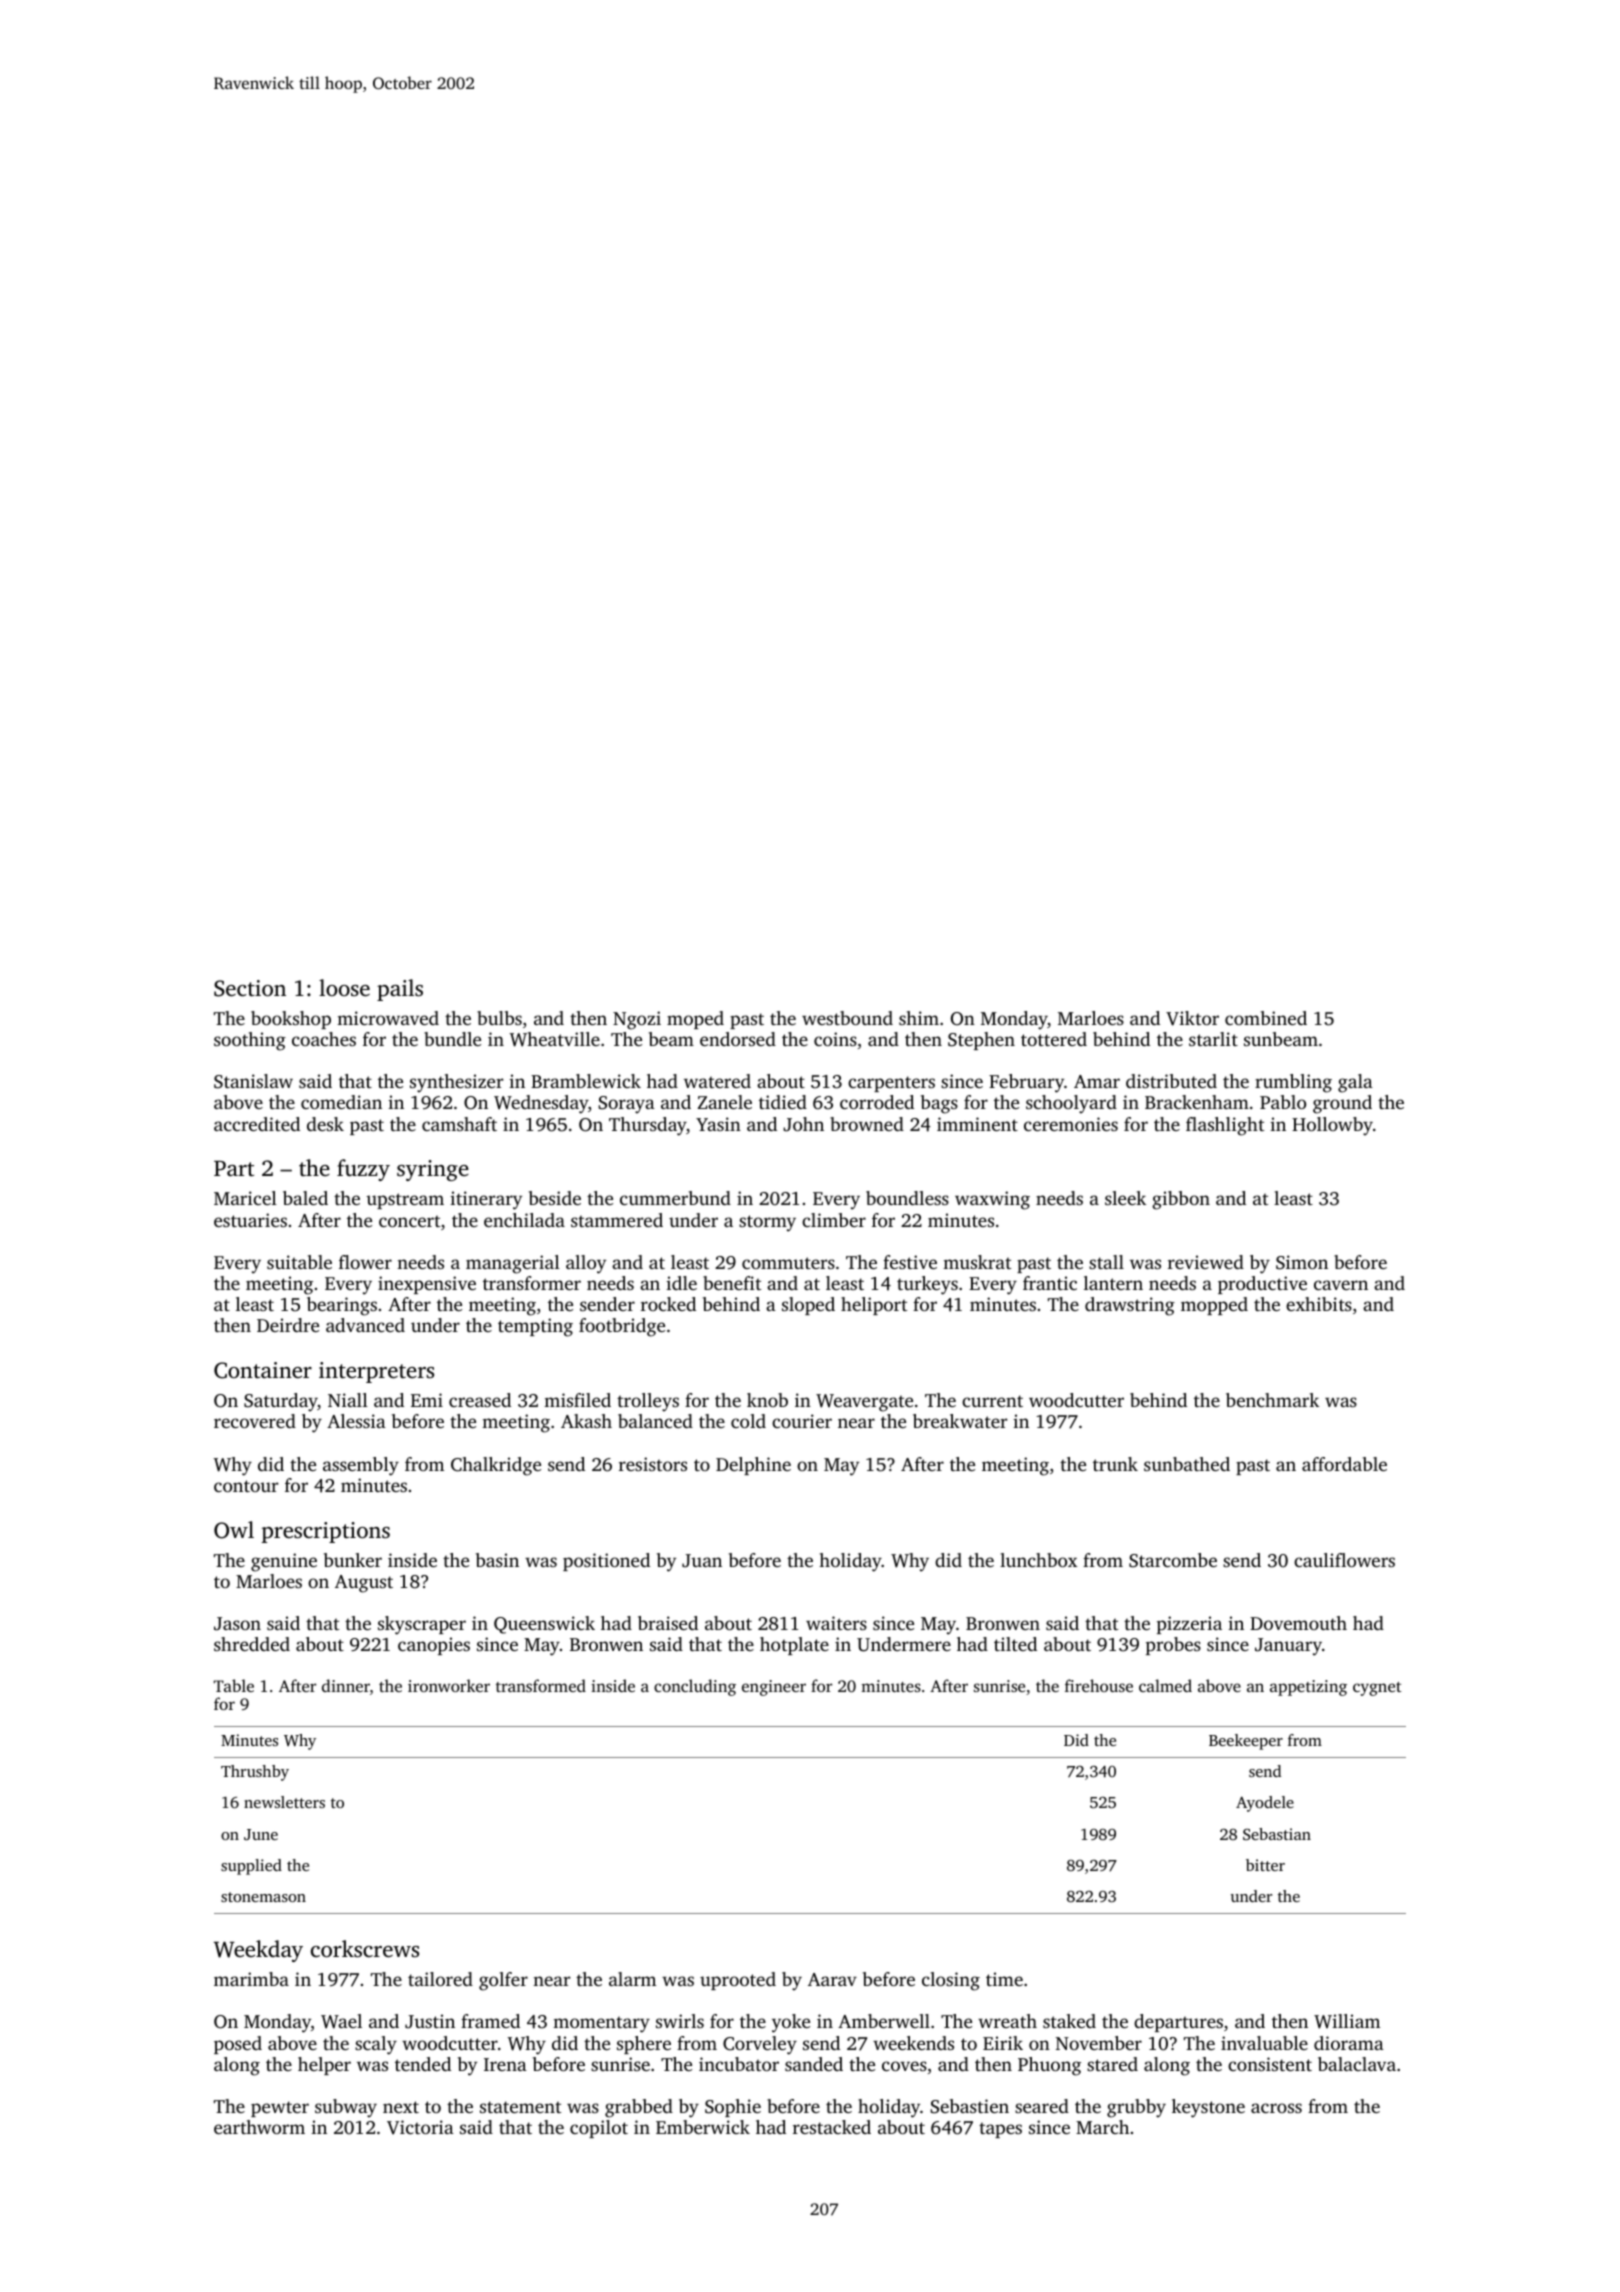 The height and width of the screenshot is (2292, 1620). I want to click on Victoria, so click(420, 2127).
